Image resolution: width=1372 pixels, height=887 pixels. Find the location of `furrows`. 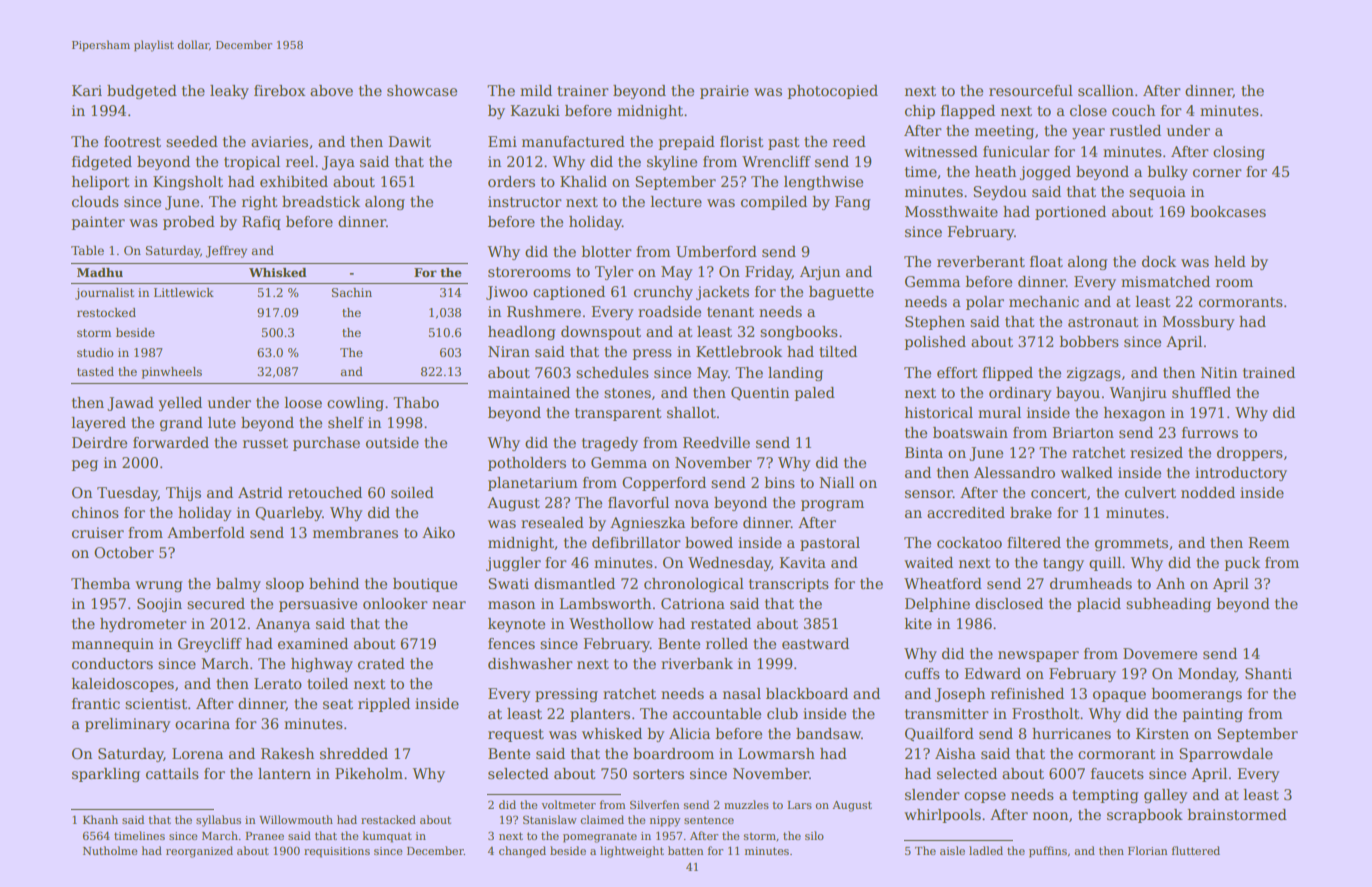

furrows is located at coordinates (1210, 432).
